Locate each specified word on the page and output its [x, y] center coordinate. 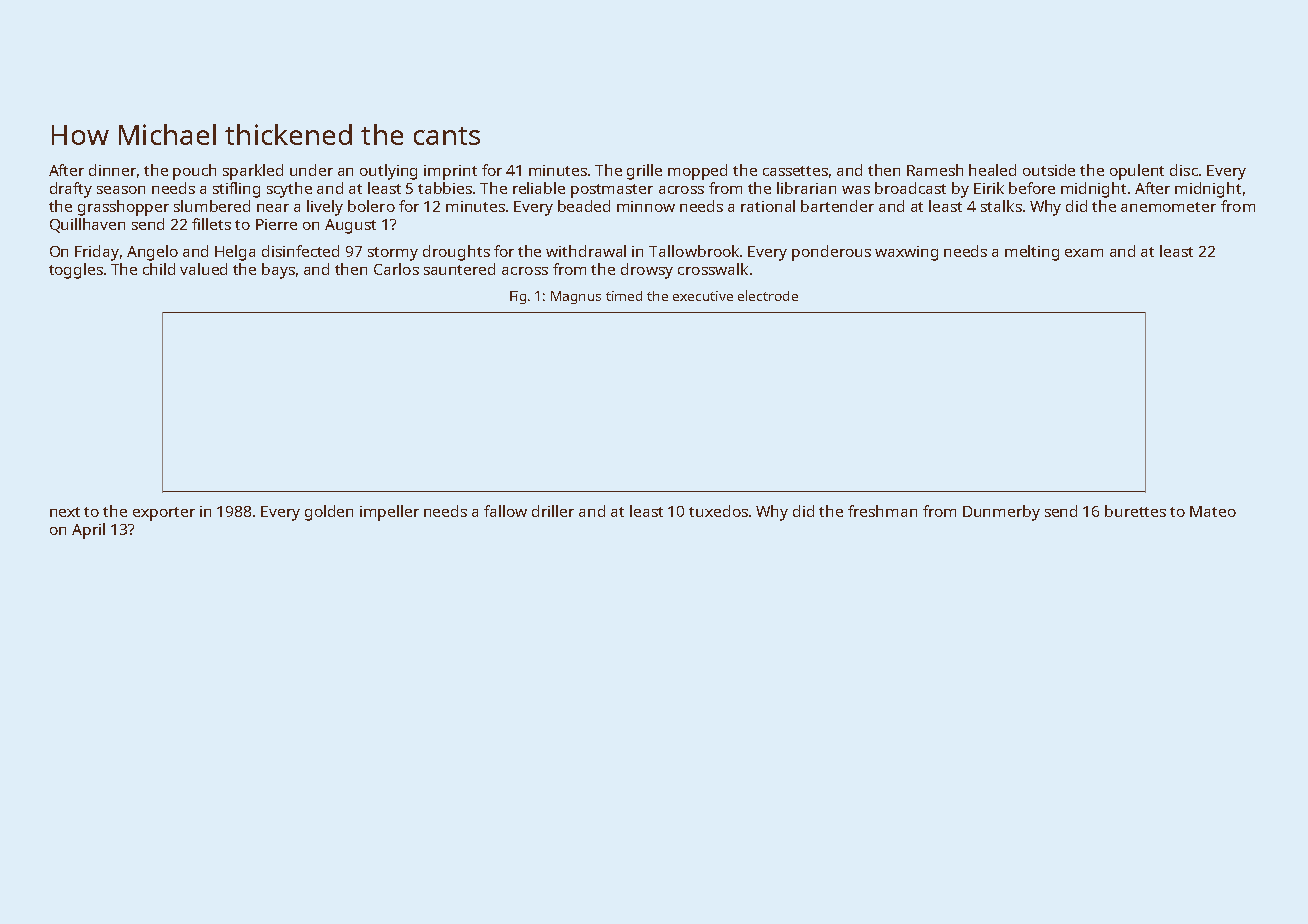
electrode [768, 295]
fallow [505, 511]
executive [703, 296]
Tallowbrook [695, 251]
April [88, 531]
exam [1084, 253]
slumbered [212, 206]
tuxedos [718, 511]
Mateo [1213, 511]
